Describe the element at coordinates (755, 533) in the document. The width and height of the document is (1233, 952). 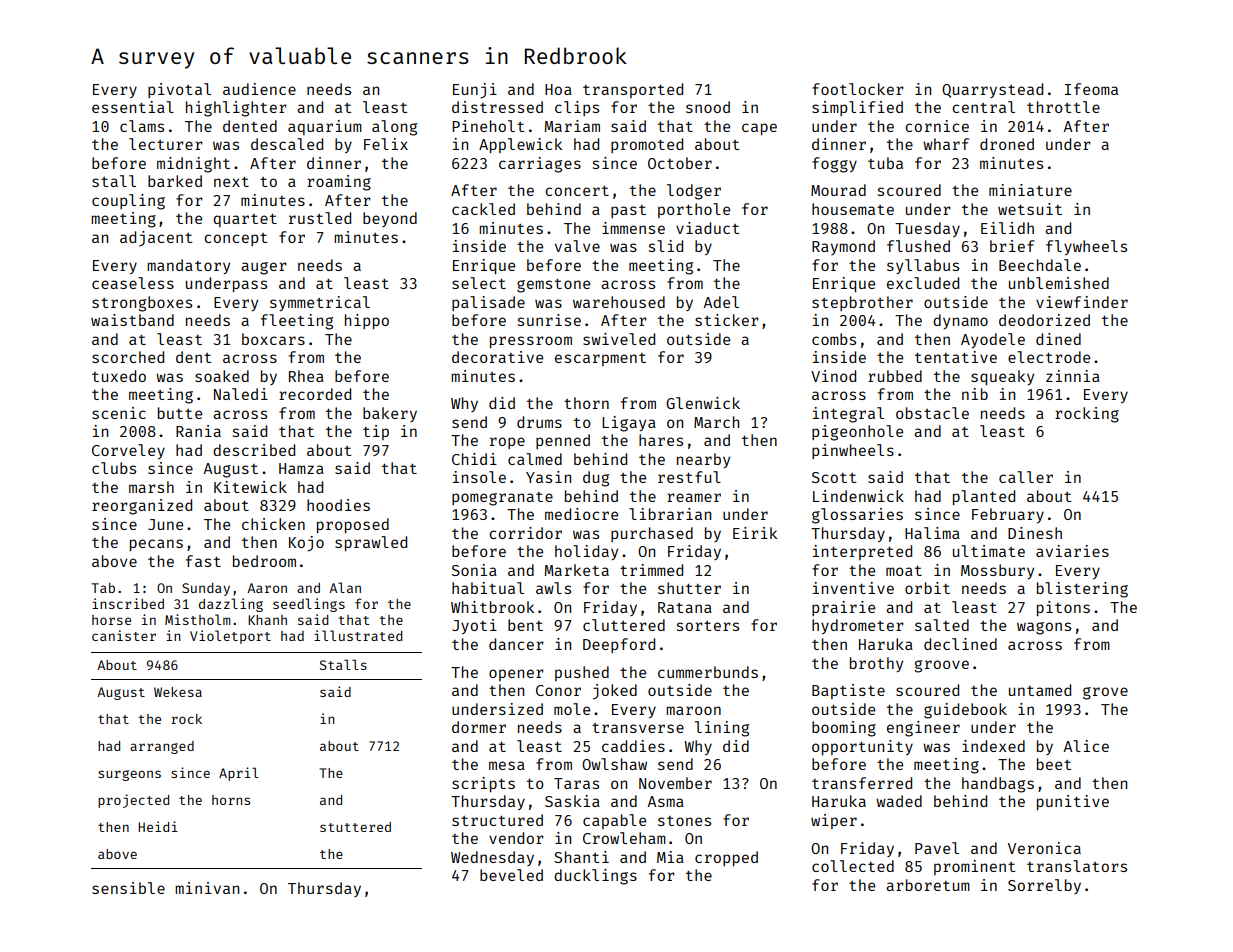
I see `Eirik` at that location.
